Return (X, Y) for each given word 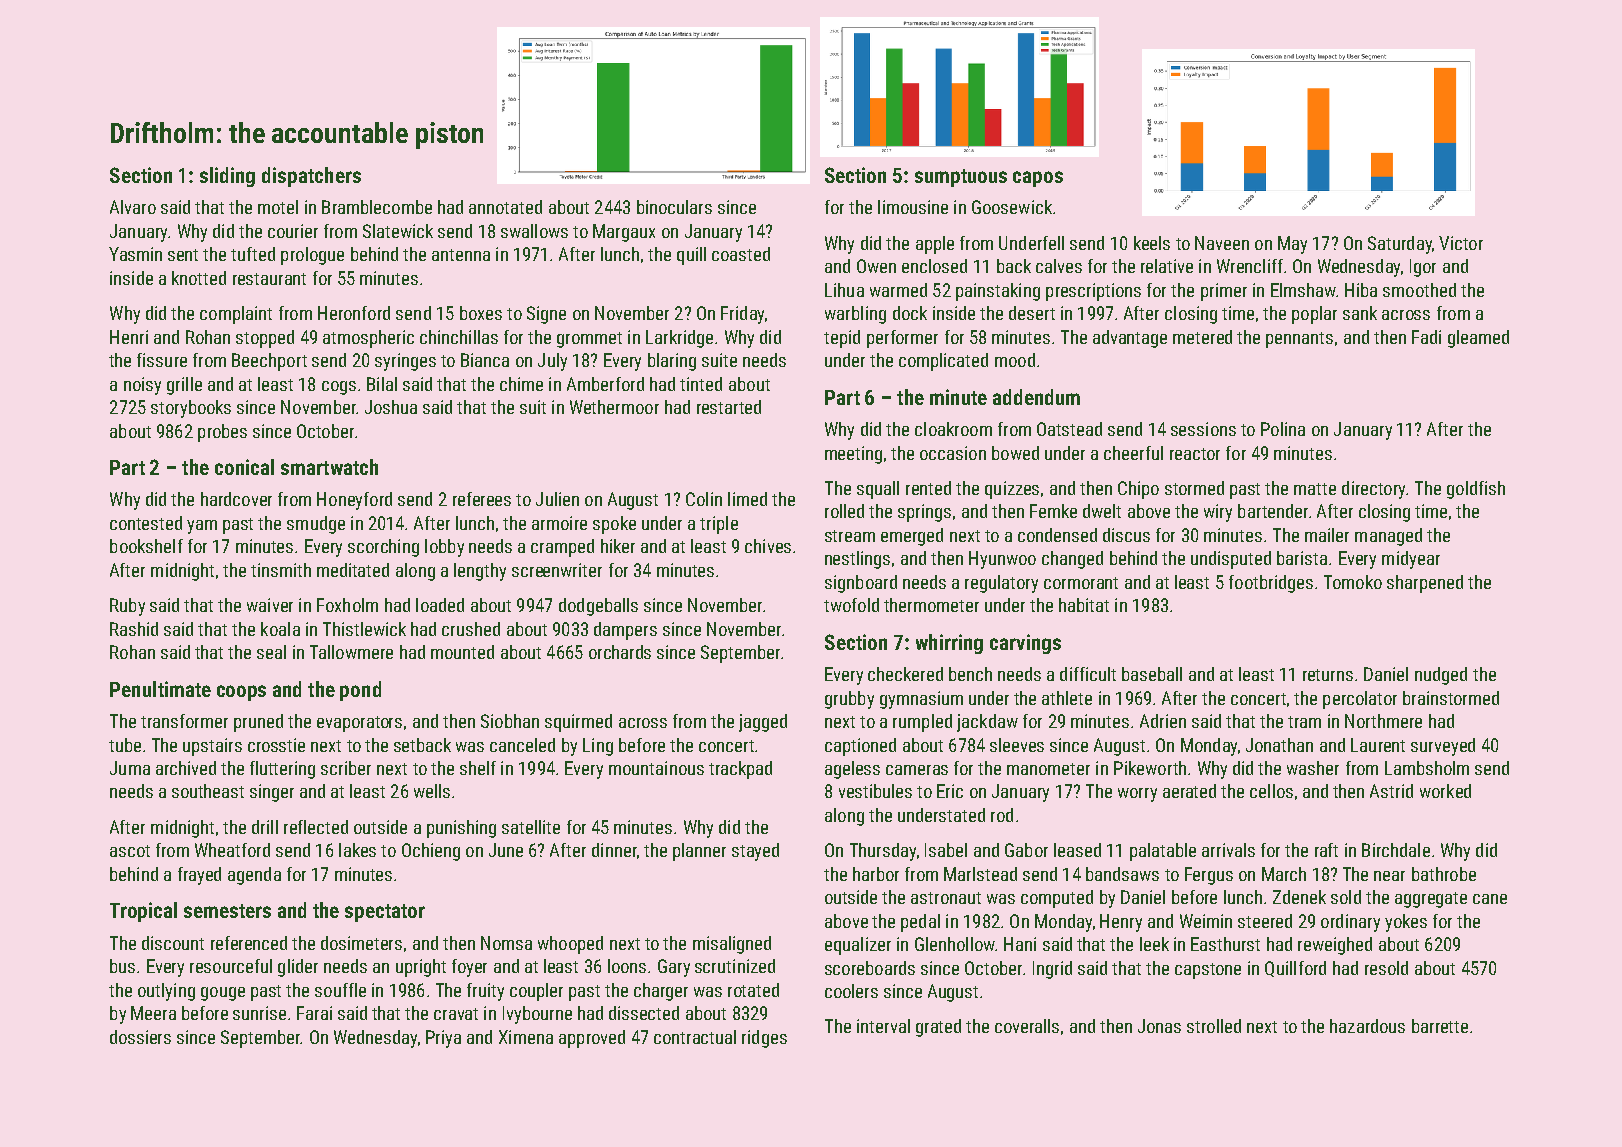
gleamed (1478, 339)
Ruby (127, 607)
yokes (1406, 923)
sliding (227, 177)
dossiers (140, 1037)
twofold (851, 605)
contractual (695, 1037)
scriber (346, 768)
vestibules (875, 791)
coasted (741, 254)
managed (1388, 537)
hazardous (1367, 1026)
